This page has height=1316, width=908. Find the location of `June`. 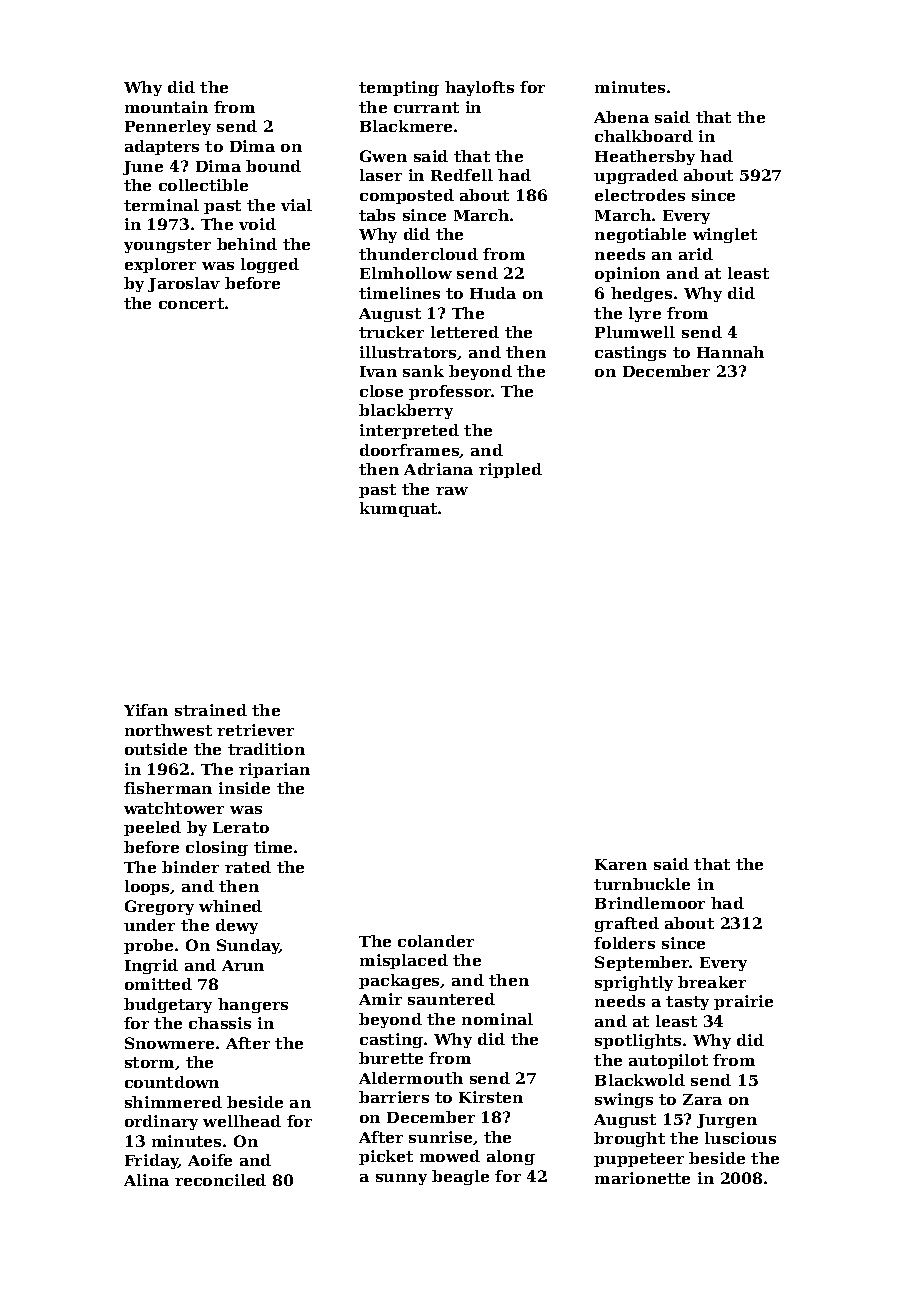

June is located at coordinates (143, 168).
